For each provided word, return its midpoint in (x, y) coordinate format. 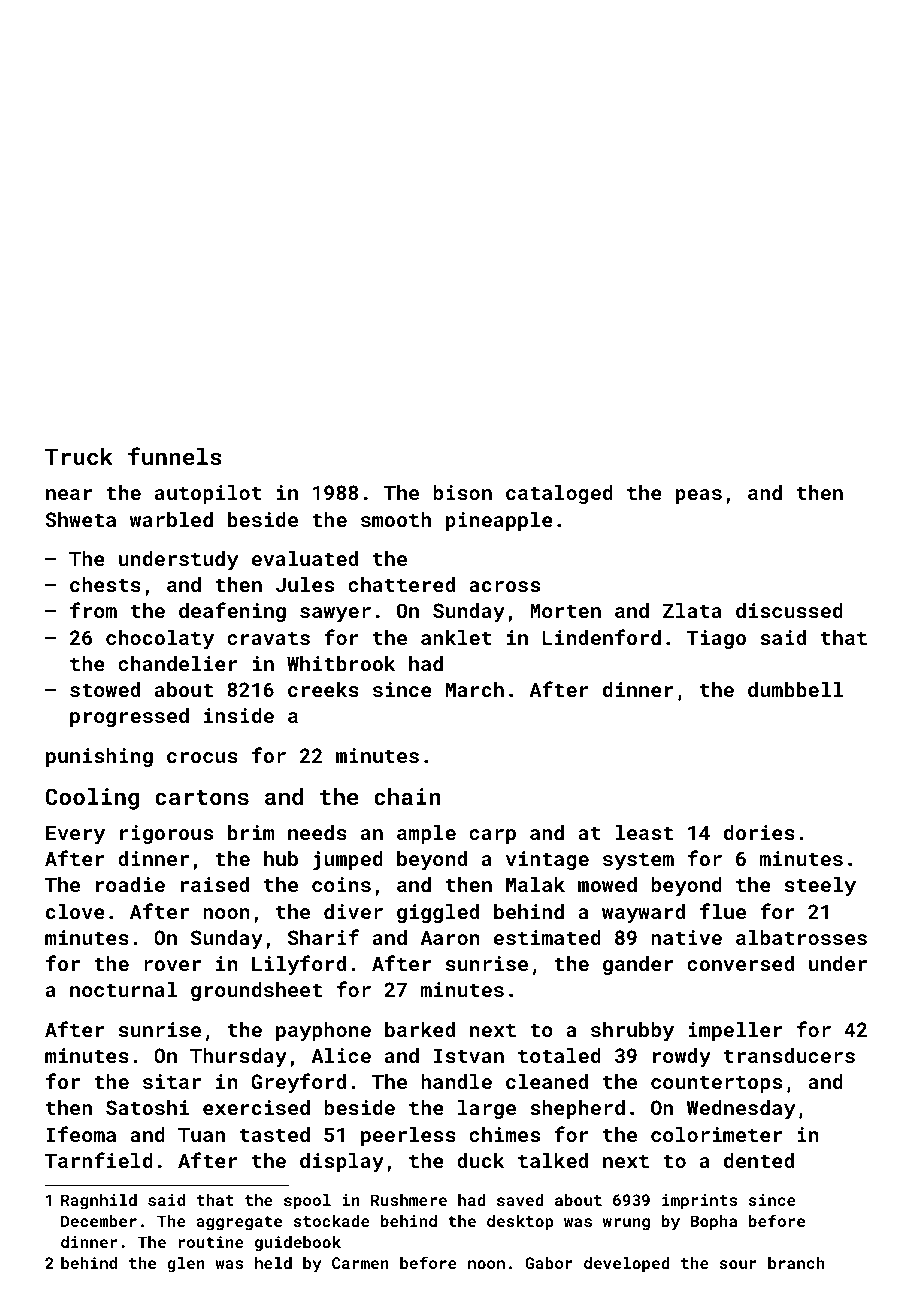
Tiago (716, 639)
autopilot (208, 494)
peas (699, 496)
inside (239, 715)
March (475, 689)
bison (462, 492)
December (99, 1221)
